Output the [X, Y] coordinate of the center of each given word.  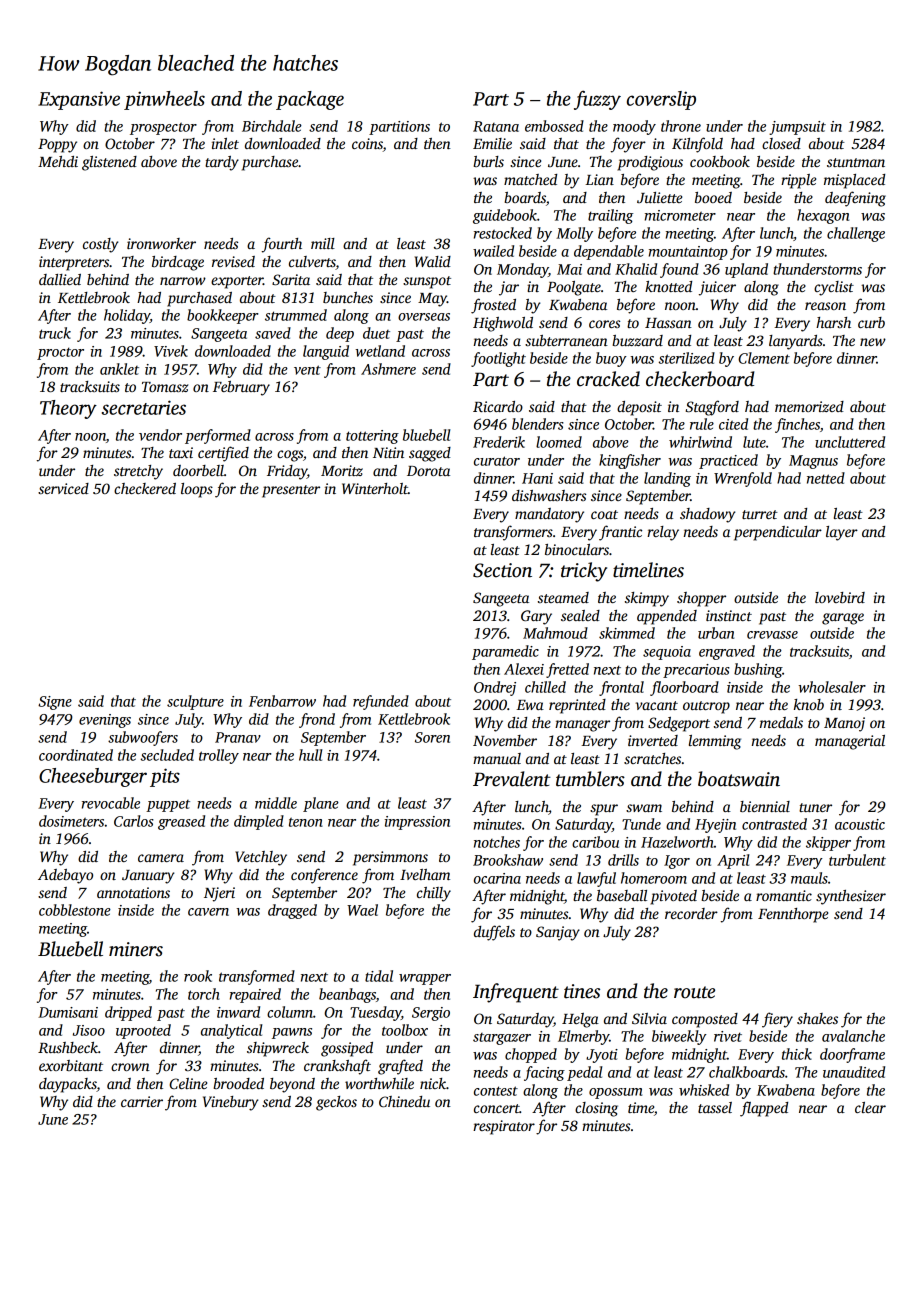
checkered [145, 488]
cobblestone [75, 910]
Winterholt [375, 488]
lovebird [840, 597]
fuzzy [597, 100]
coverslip [661, 100]
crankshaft [337, 1067]
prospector [163, 129]
